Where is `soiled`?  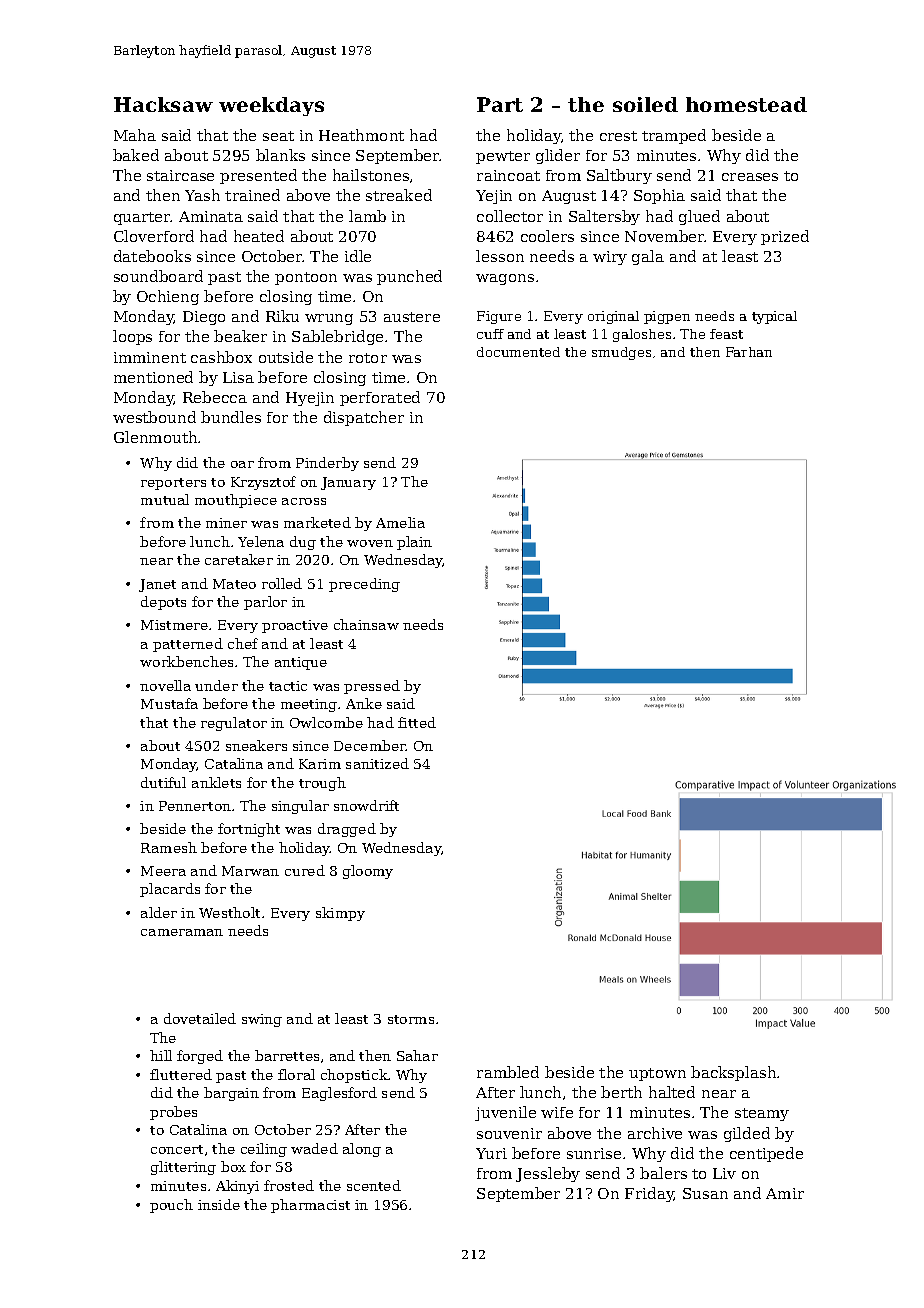
soiled is located at coordinates (645, 104).
